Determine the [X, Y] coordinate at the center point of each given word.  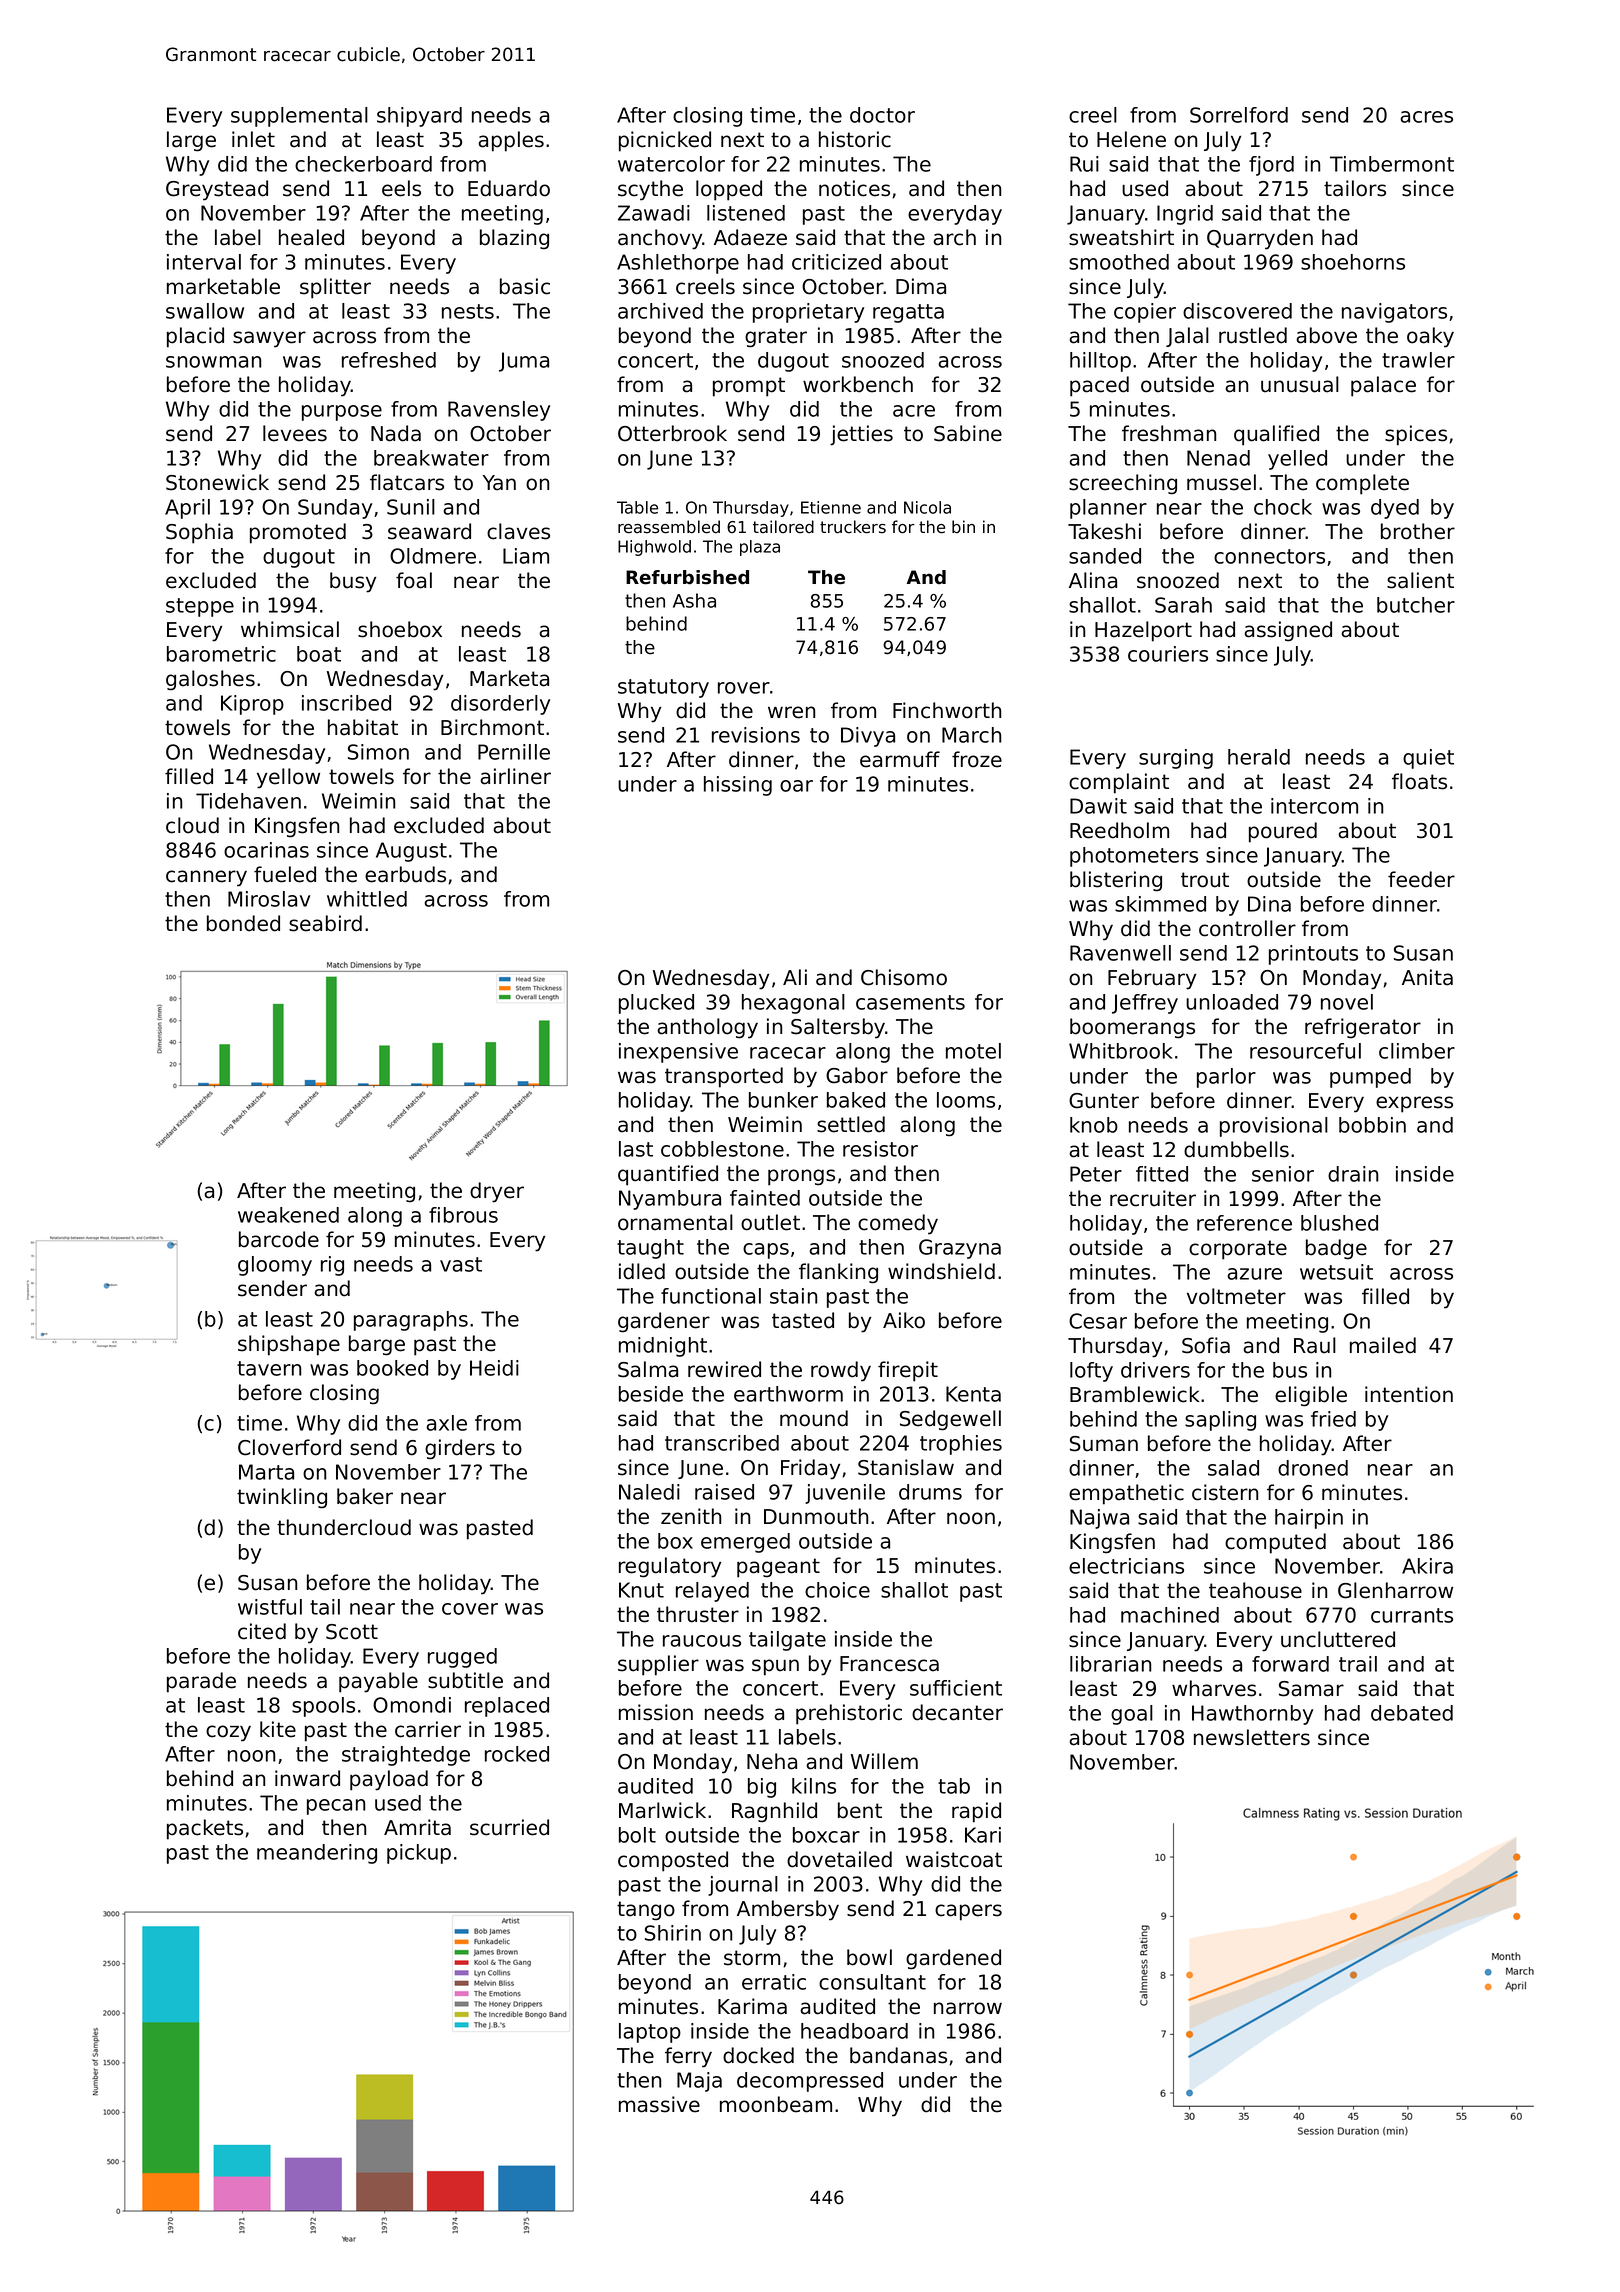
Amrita [417, 1827]
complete [1362, 484]
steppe [200, 607]
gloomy [275, 1266]
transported [724, 1077]
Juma [524, 362]
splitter [335, 288]
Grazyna [960, 1249]
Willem [884, 1761]
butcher [1416, 605]
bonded [243, 923]
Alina [1093, 580]
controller [1247, 928]
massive [659, 2104]
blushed [1339, 1223]
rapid [976, 1812]
